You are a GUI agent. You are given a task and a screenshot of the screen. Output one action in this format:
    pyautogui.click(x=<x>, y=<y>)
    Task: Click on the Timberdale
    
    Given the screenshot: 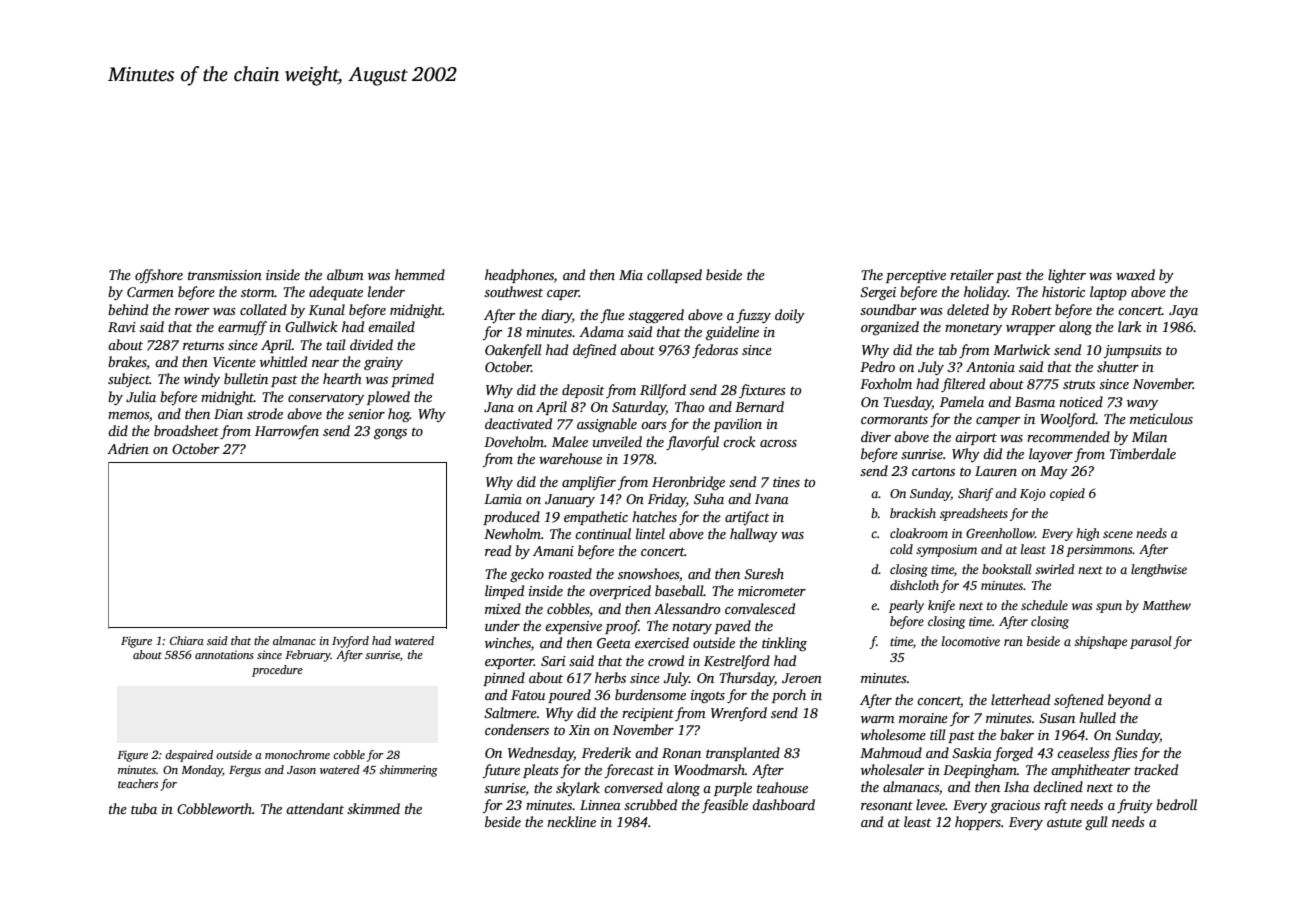 What is the action you would take?
    pyautogui.click(x=1143, y=453)
